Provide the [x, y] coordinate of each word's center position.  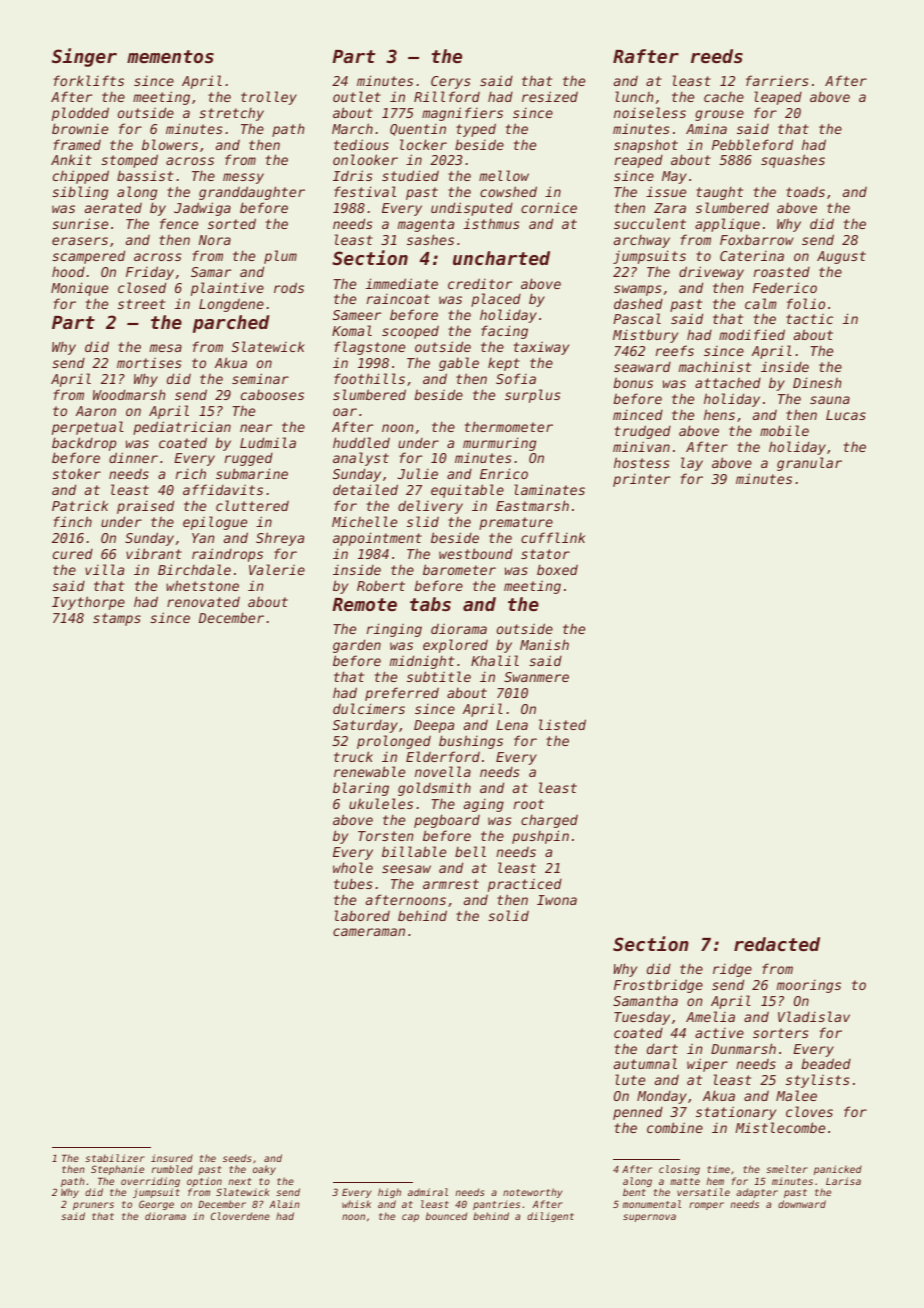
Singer [84, 57]
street [141, 304]
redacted [777, 944]
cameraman [369, 932]
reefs [675, 350]
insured [172, 1158]
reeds [717, 56]
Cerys [451, 82]
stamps [117, 619]
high [389, 1193]
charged [549, 821]
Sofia [516, 378]
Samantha [645, 1000]
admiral [428, 1192]
